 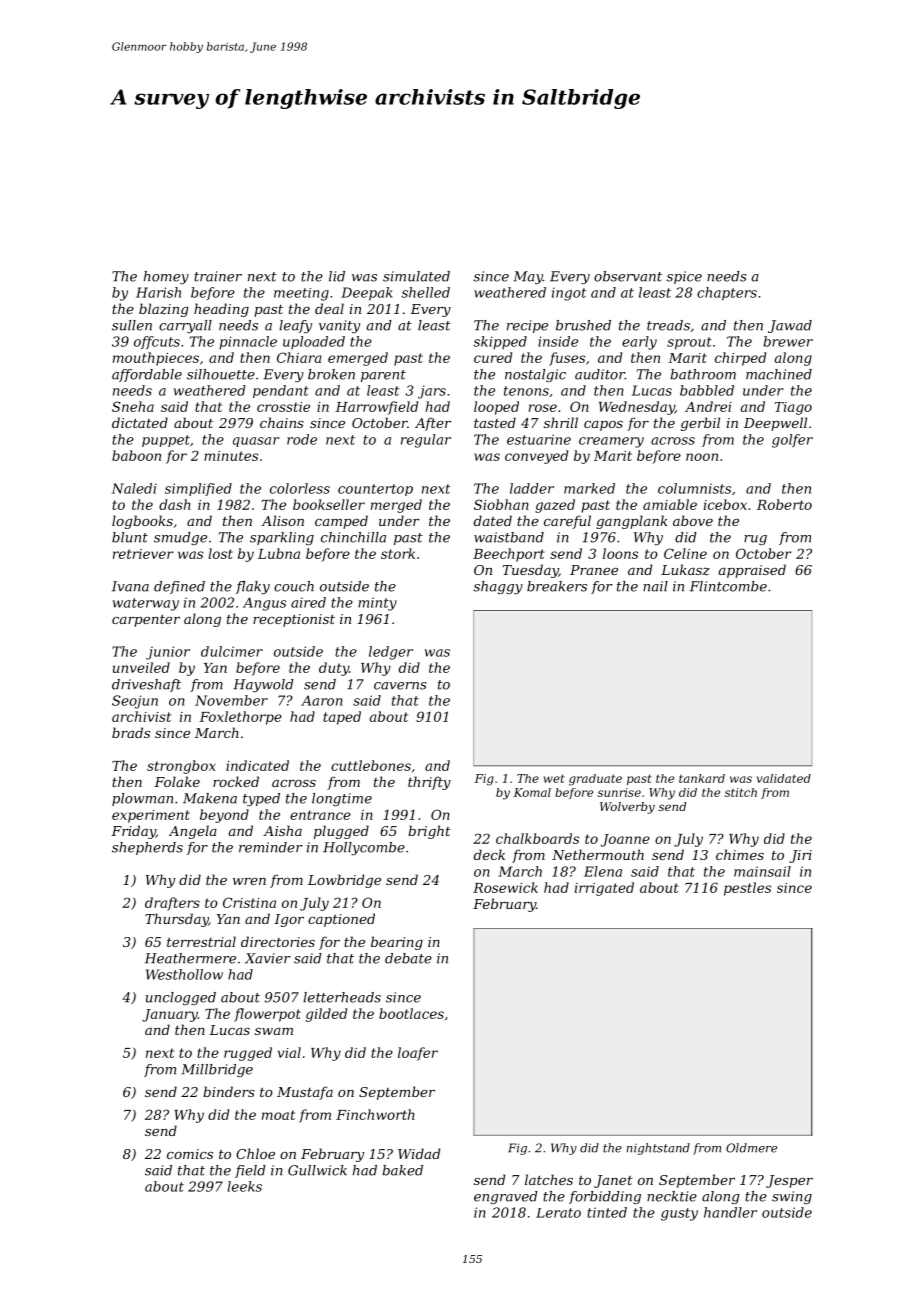 What do you see at coordinates (249, 902) in the screenshot?
I see `Cristina` at bounding box center [249, 902].
